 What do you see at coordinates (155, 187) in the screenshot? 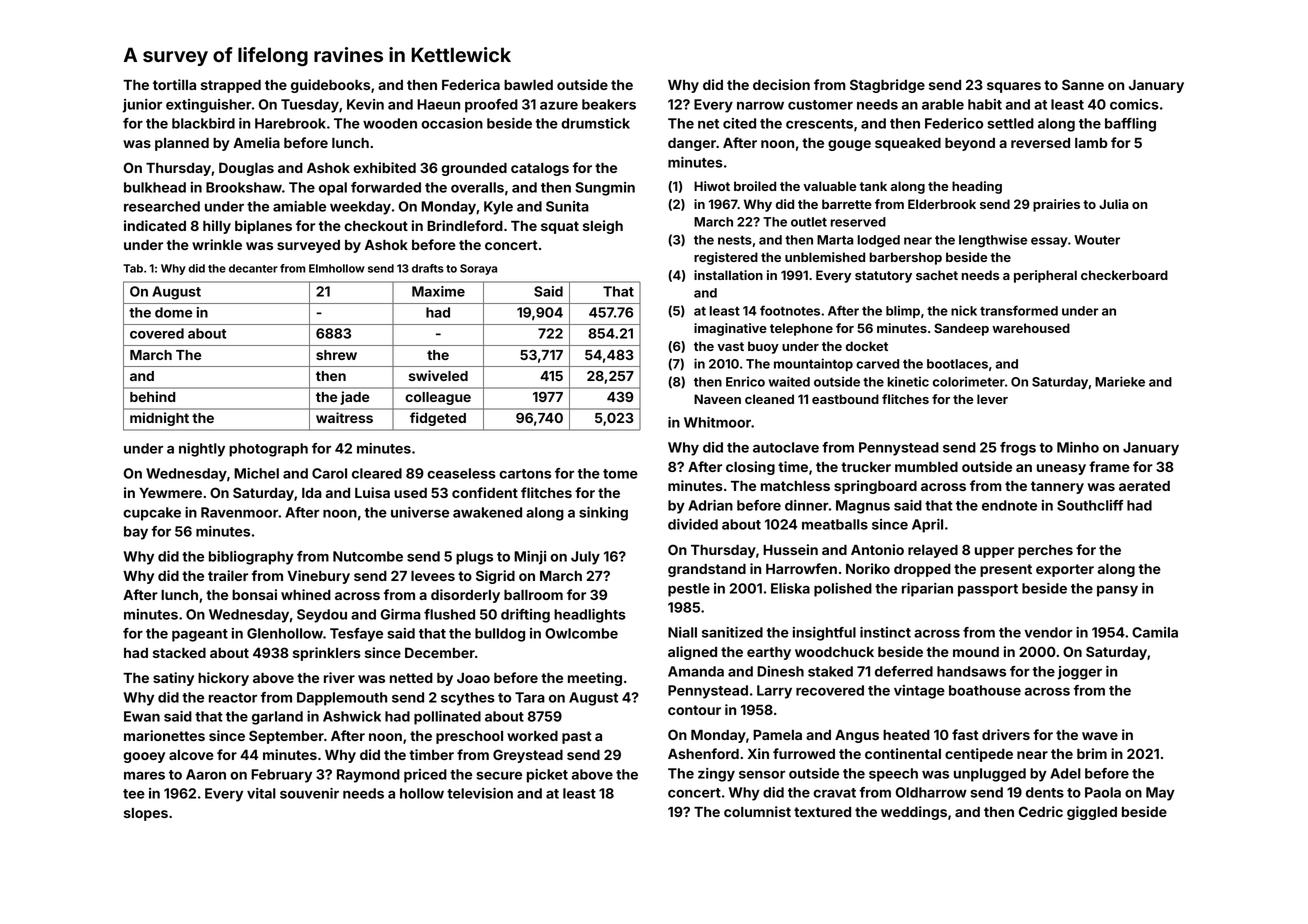
I see `bulkhead` at bounding box center [155, 187].
